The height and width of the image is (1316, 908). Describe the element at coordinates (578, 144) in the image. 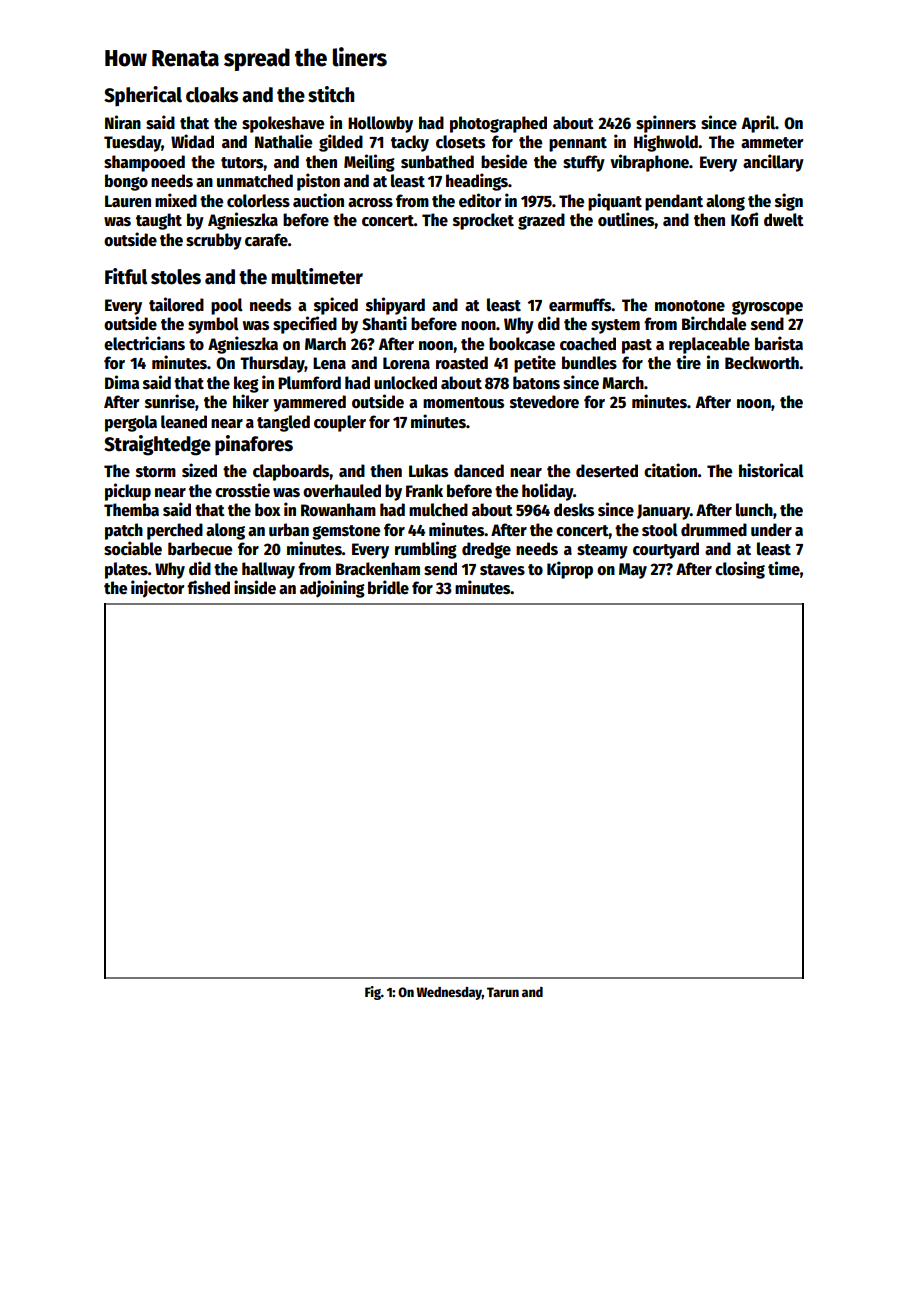

I see `pennant` at that location.
